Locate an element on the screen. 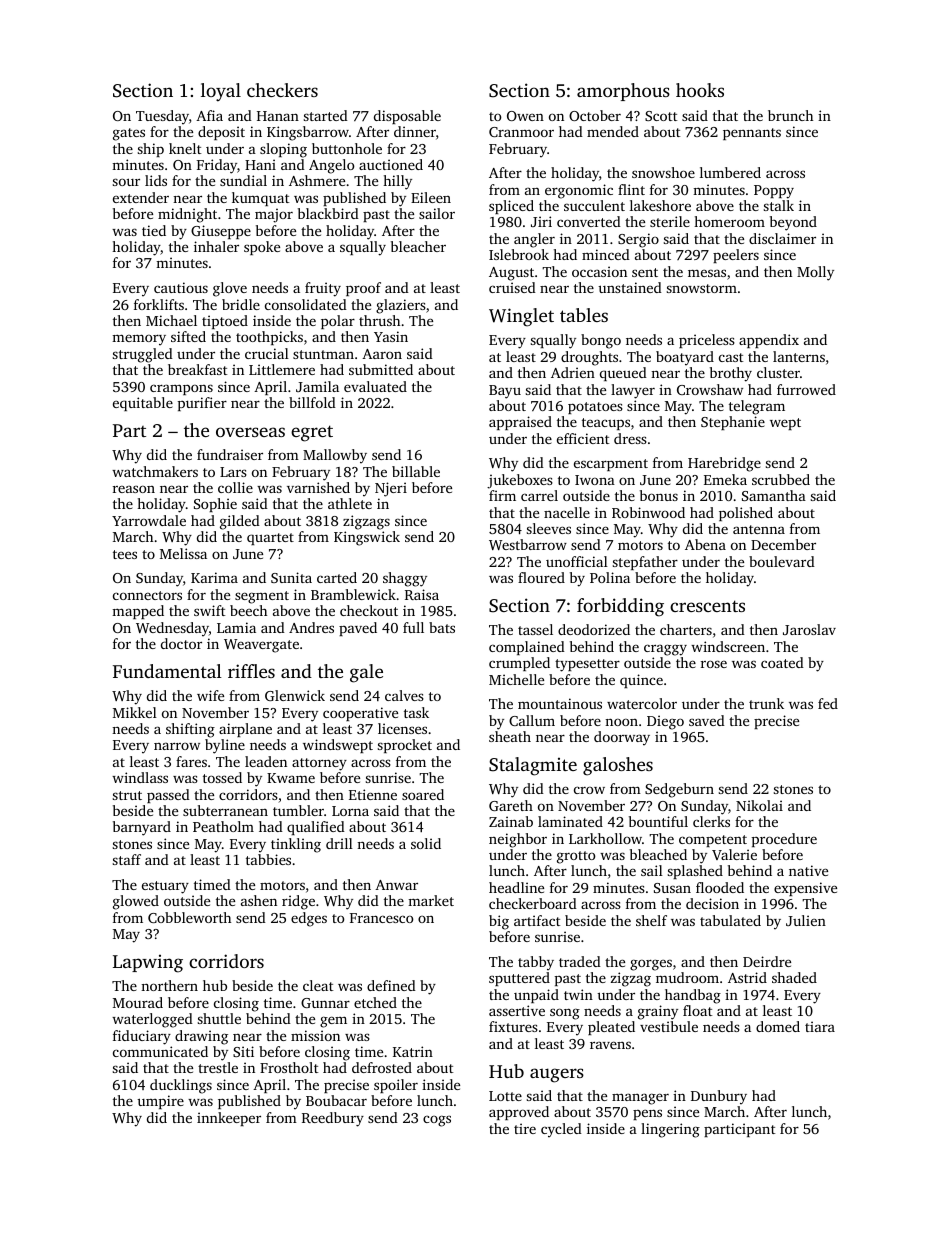 This screenshot has height=1233, width=952. Cranmoor is located at coordinates (521, 132).
